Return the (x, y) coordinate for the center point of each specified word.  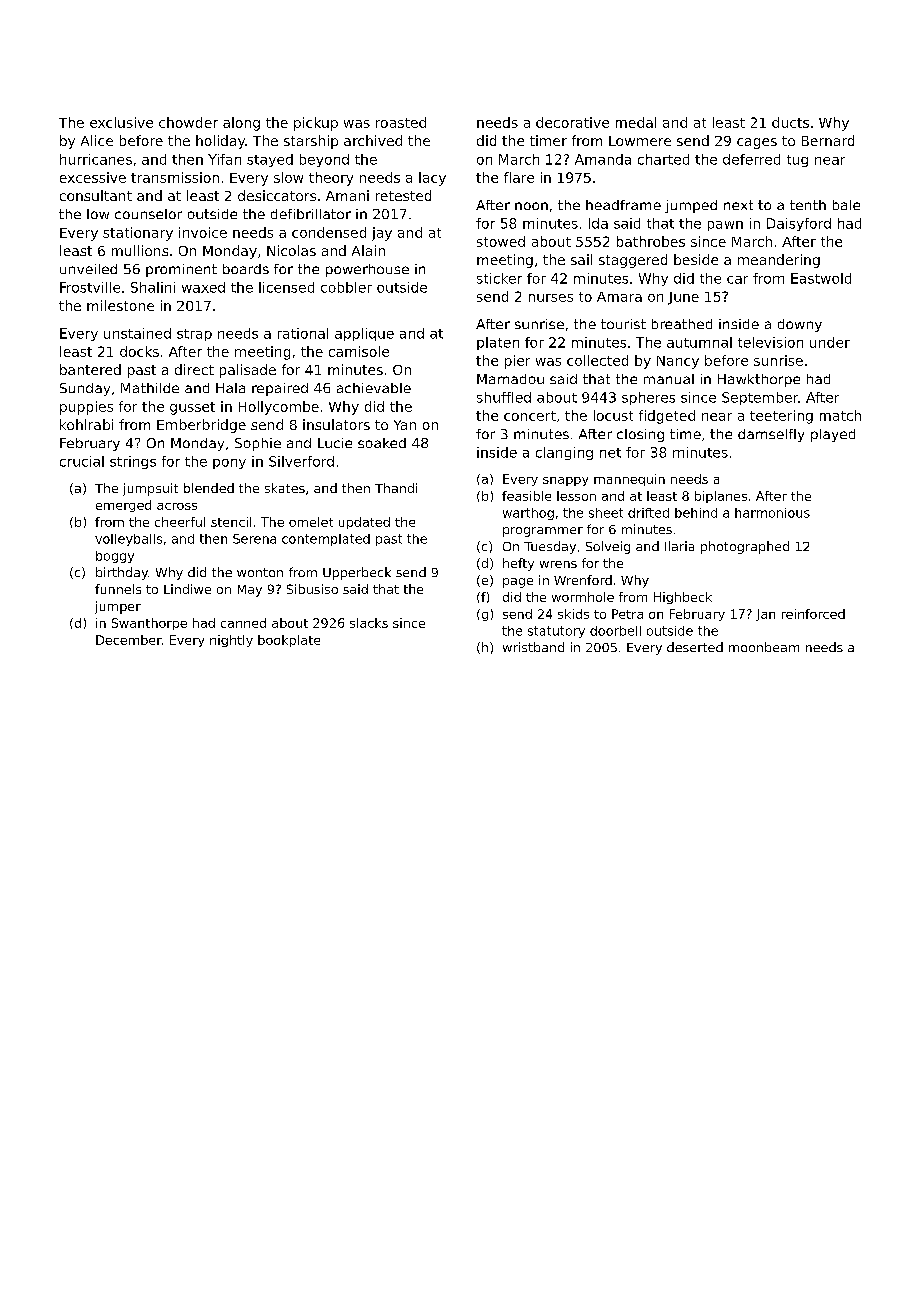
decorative (572, 122)
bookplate (289, 641)
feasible (526, 496)
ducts (790, 122)
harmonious (772, 513)
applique (364, 334)
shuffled (504, 397)
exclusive (121, 122)
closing (640, 435)
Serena (254, 539)
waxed (203, 287)
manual (669, 379)
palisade (248, 371)
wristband (533, 647)
